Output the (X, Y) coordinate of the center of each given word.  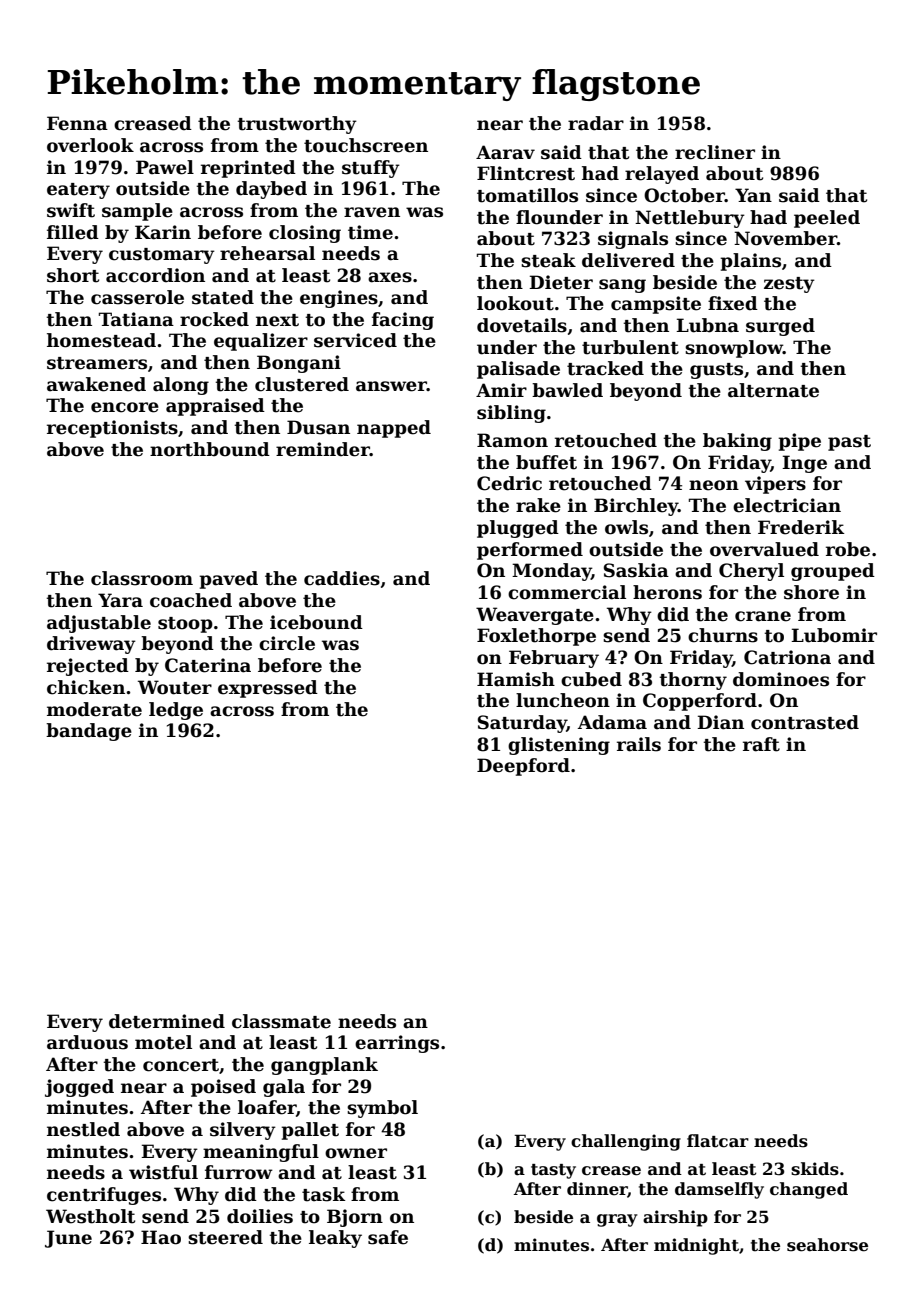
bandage (89, 732)
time (370, 232)
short (73, 275)
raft (761, 744)
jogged (79, 1088)
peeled (827, 219)
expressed (268, 689)
